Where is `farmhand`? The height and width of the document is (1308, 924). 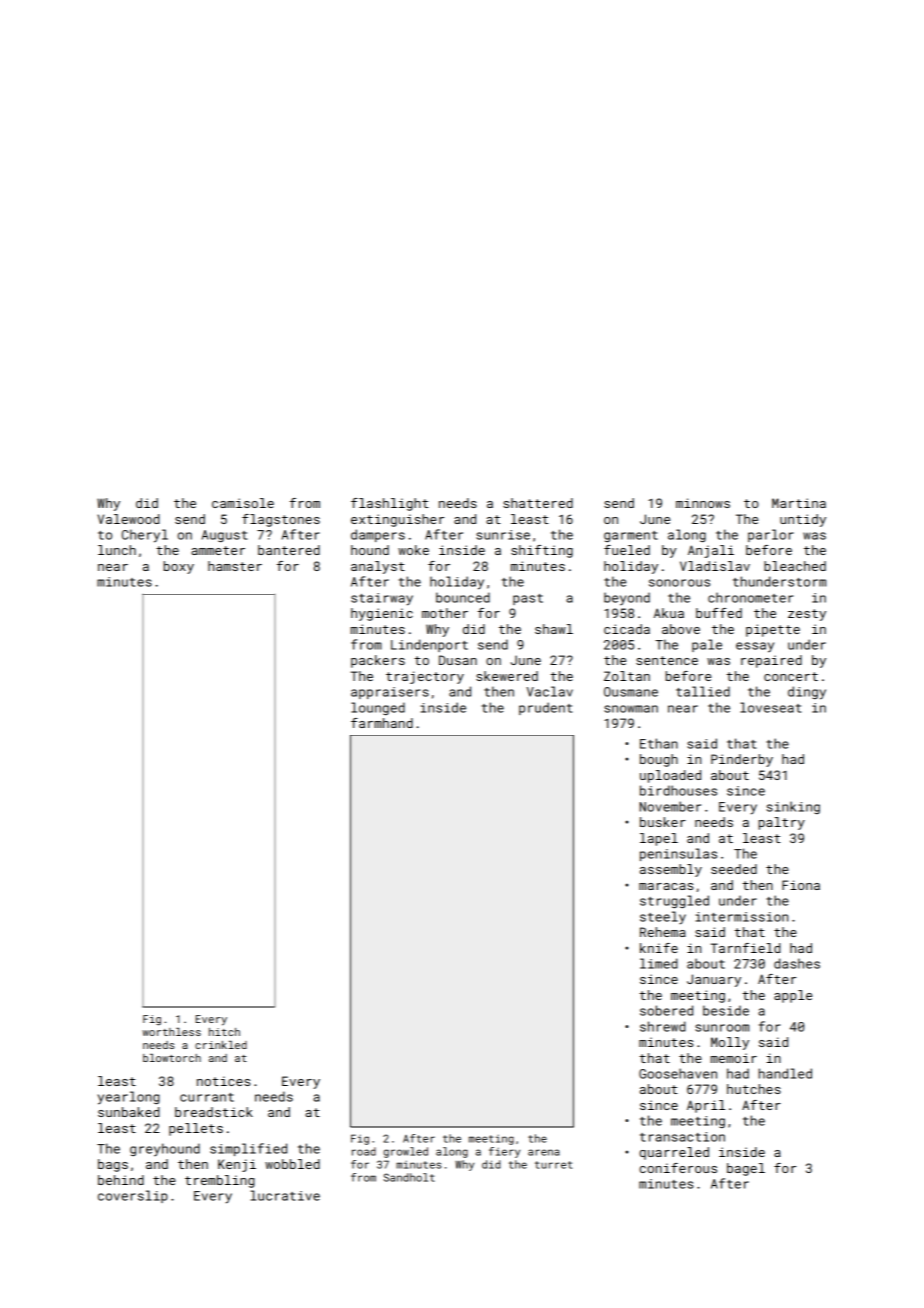 farmhand is located at coordinates (382, 723).
